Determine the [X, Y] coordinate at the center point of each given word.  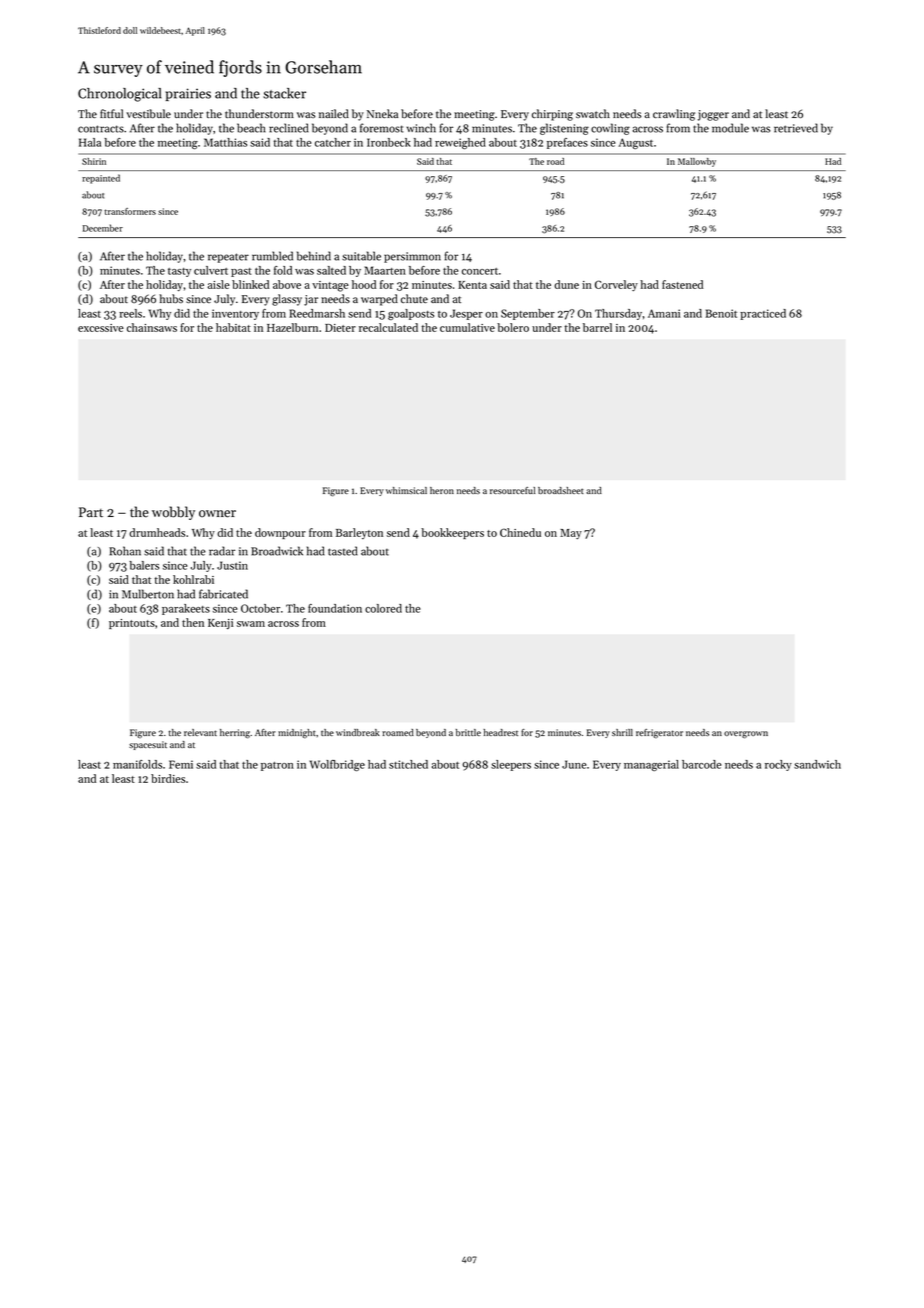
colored [383, 608]
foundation [335, 608]
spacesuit [148, 745]
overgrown [746, 735]
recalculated [388, 327]
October [260, 608]
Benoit [721, 313]
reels [130, 313]
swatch [593, 113]
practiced [763, 314]
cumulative [467, 327]
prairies [188, 94]
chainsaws [152, 327]
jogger [713, 115]
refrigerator [659, 734]
